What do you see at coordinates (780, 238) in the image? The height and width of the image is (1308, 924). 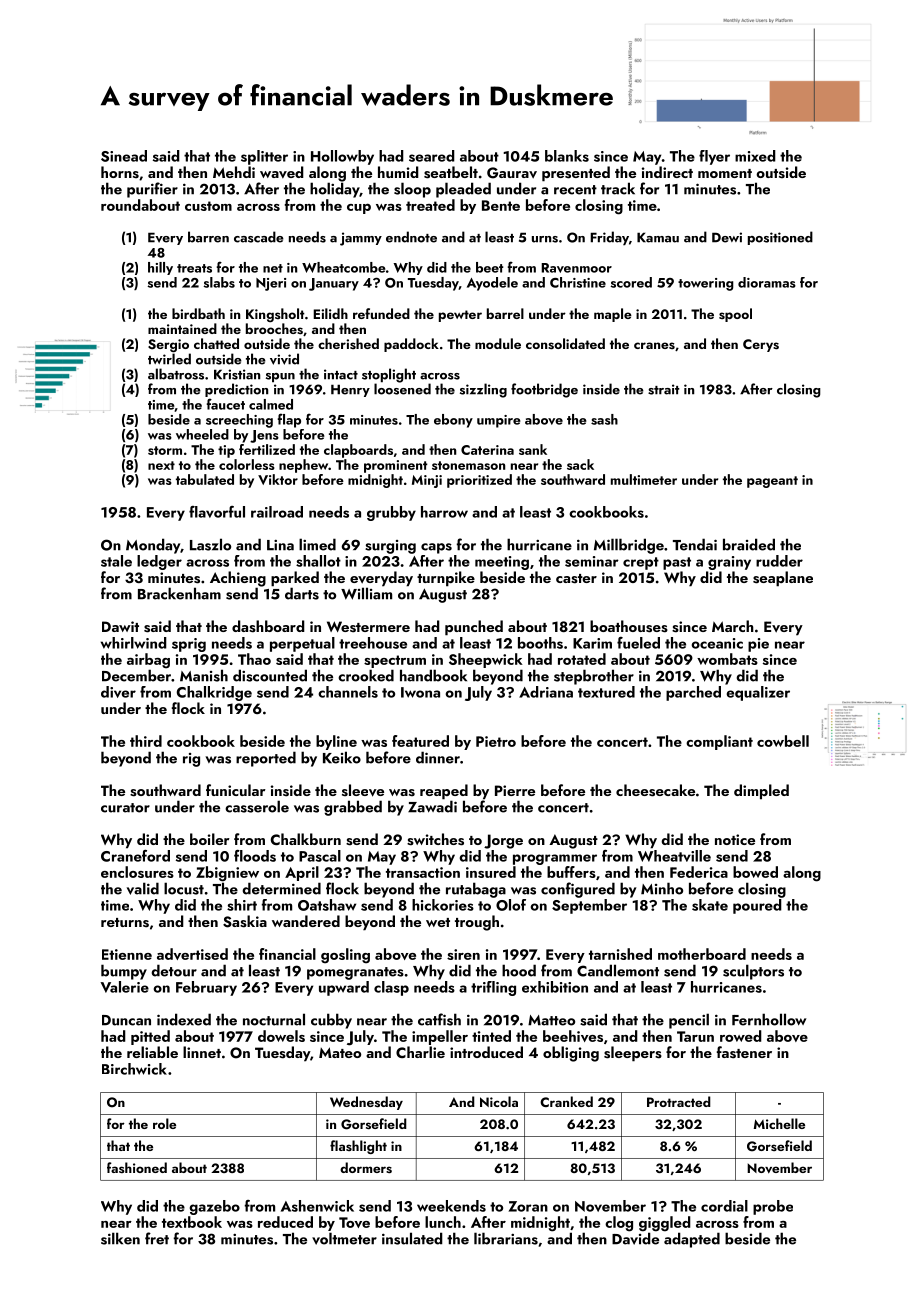 I see `positioned` at bounding box center [780, 238].
